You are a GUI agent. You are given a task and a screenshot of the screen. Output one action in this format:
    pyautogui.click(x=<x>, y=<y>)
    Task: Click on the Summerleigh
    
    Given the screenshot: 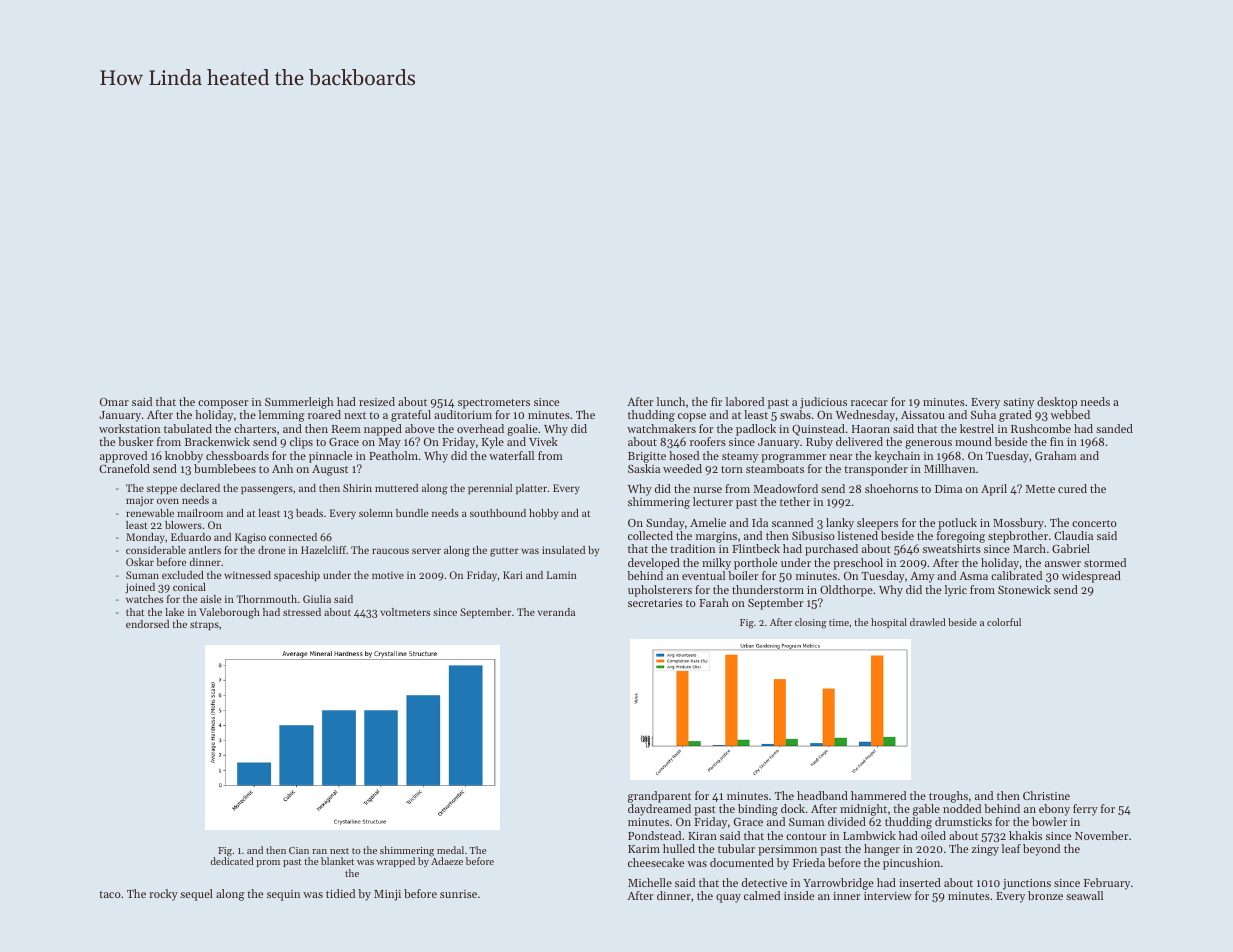 What is the action you would take?
    pyautogui.click(x=299, y=403)
